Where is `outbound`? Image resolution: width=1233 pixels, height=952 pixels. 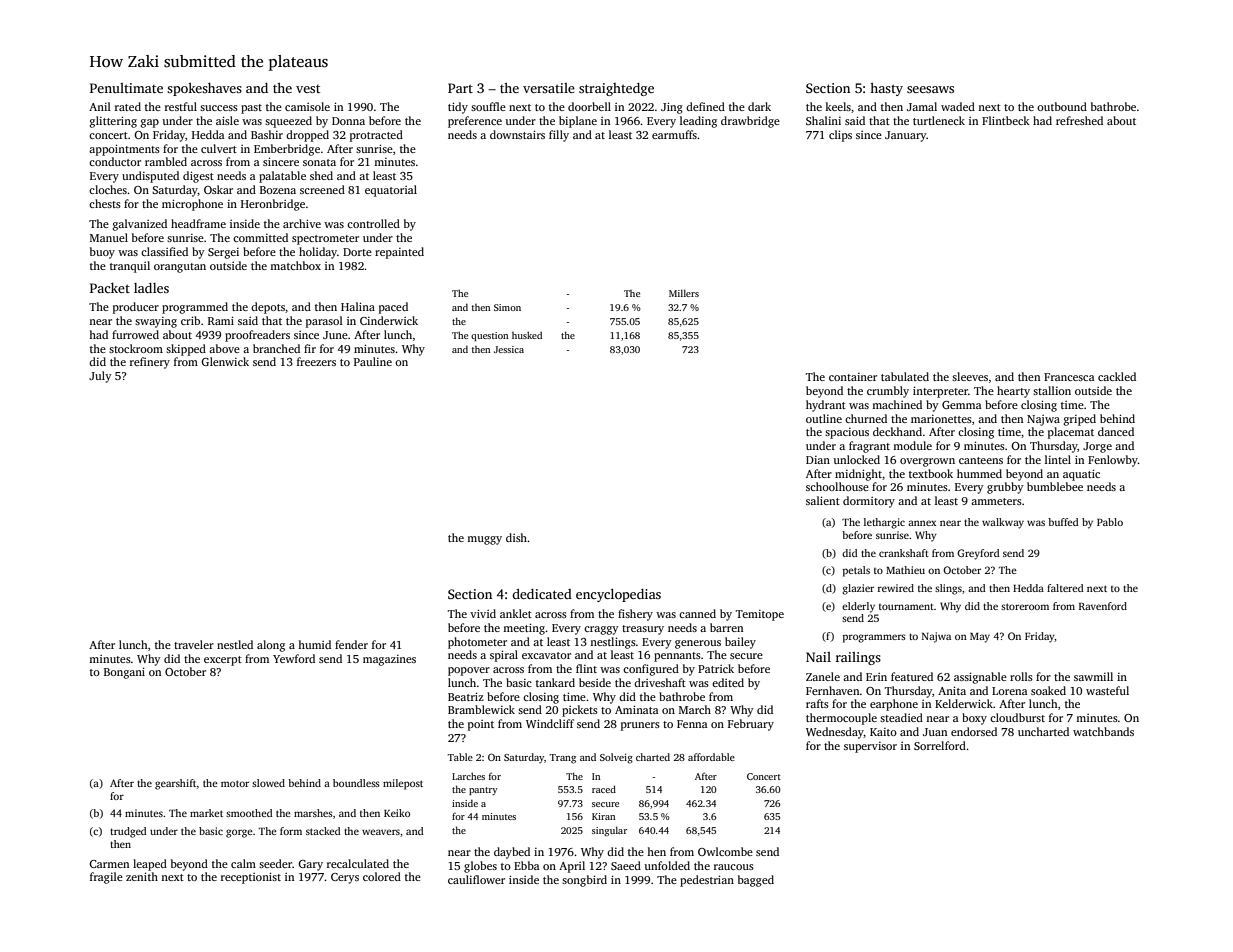
outbound is located at coordinates (1062, 106).
